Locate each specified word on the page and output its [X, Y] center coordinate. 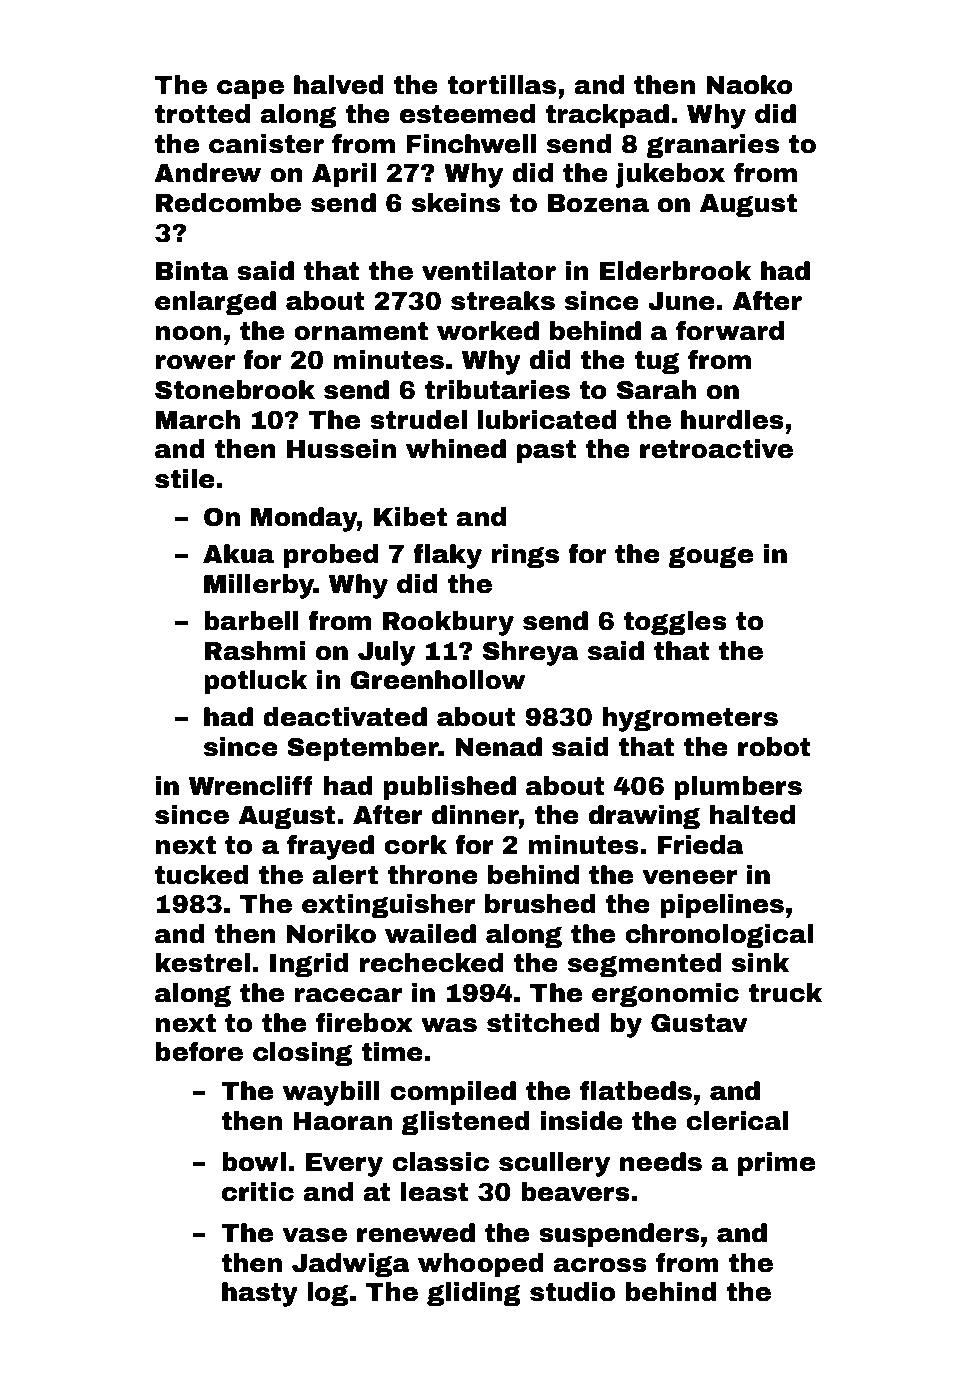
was [449, 1025]
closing [302, 1054]
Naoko [749, 85]
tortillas [501, 85]
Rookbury [448, 623]
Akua [238, 554]
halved [338, 85]
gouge [710, 557]
